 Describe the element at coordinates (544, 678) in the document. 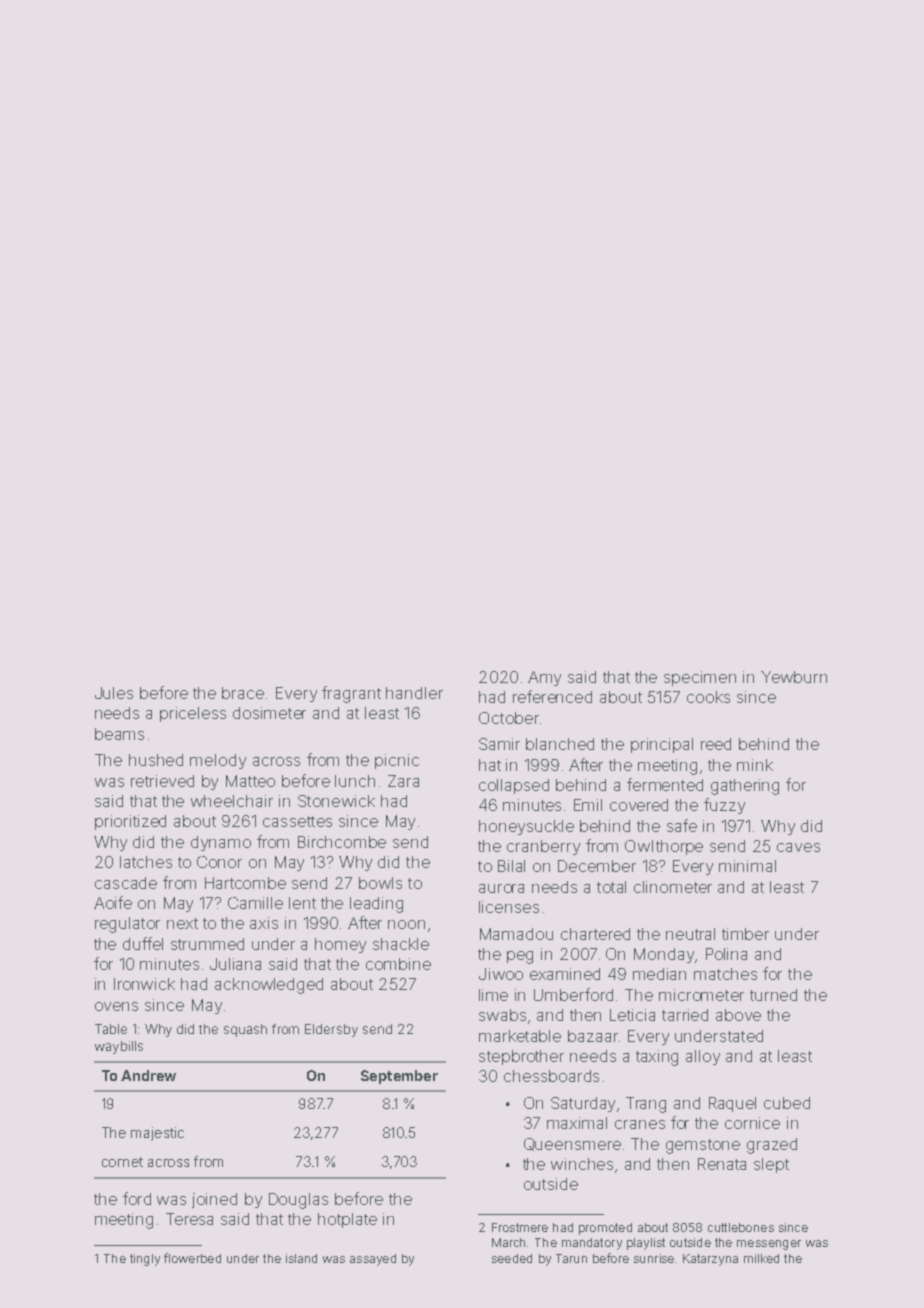

I see `Amy` at that location.
